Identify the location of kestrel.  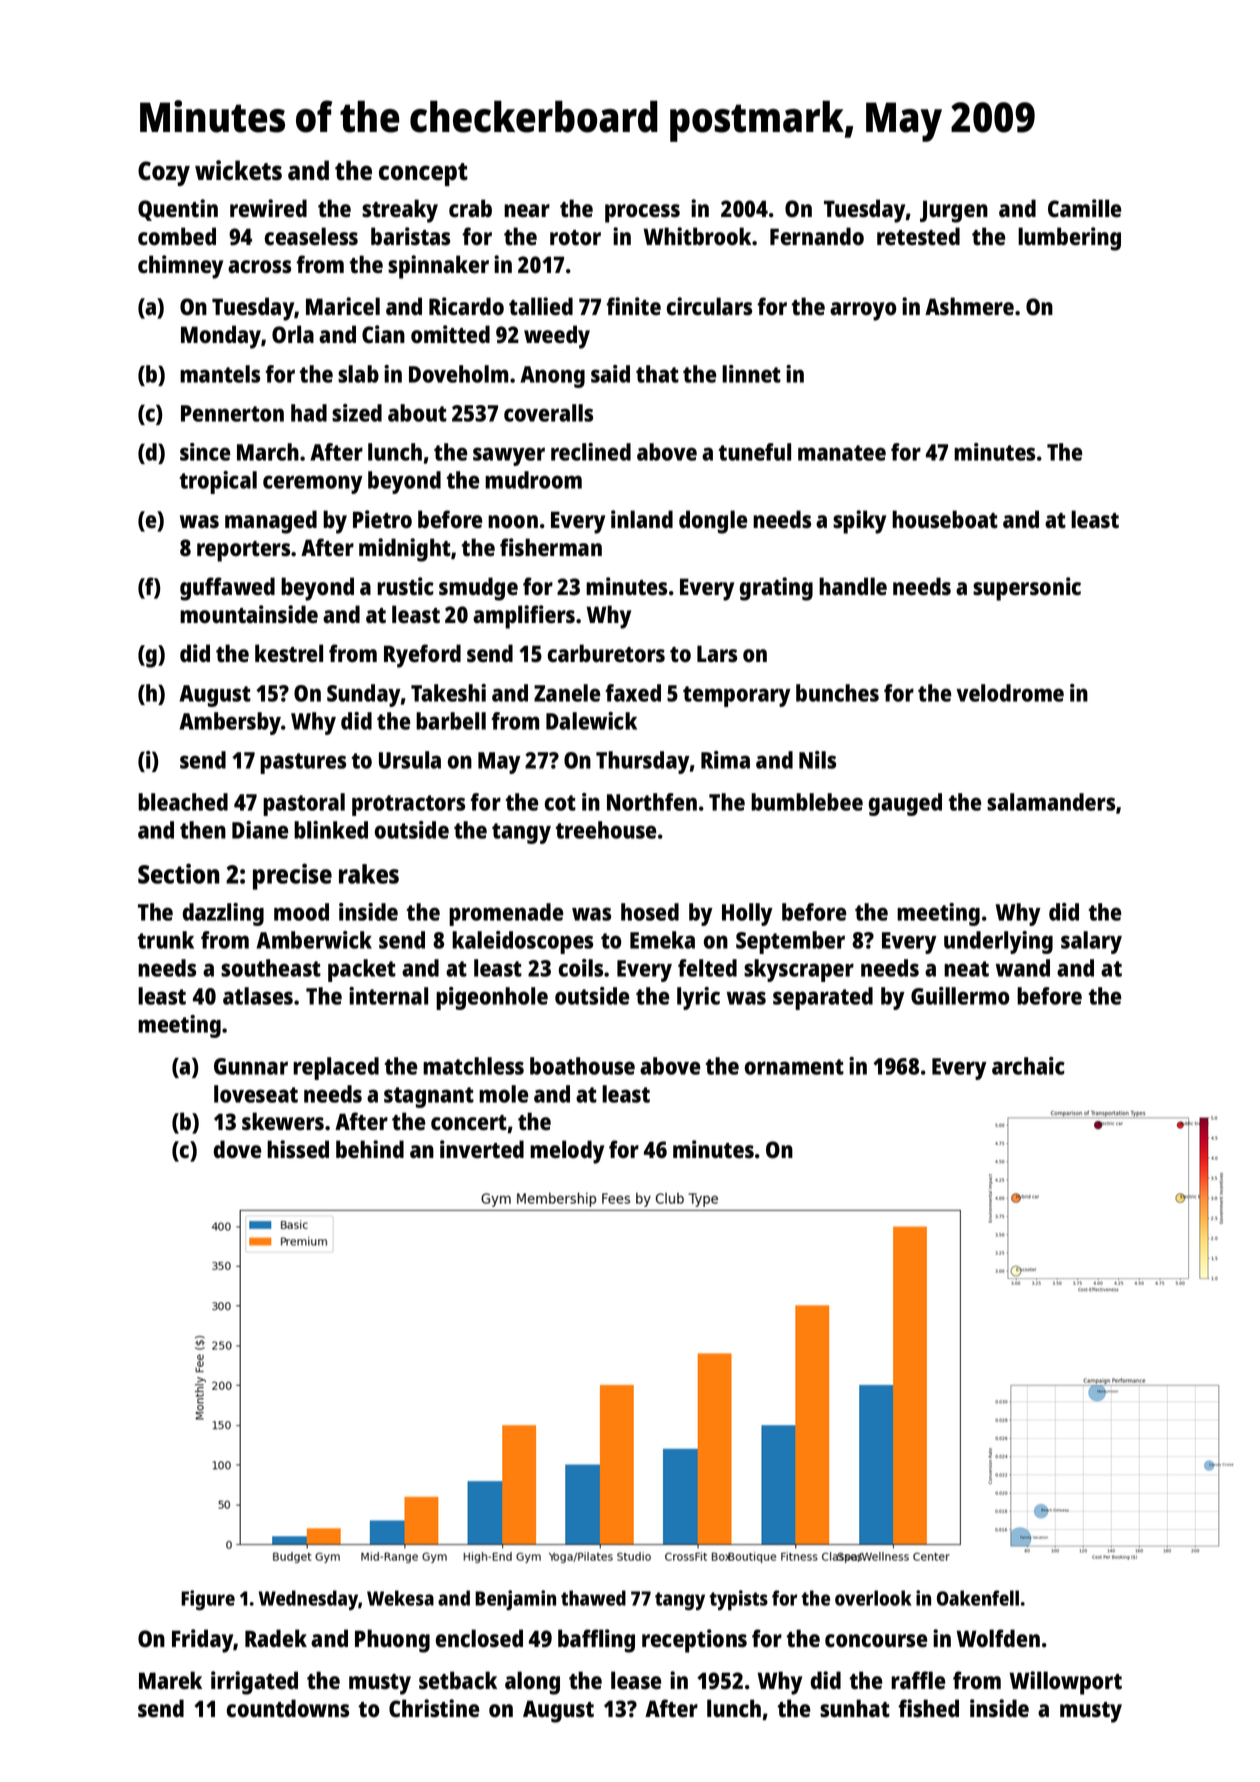
(289, 653).
